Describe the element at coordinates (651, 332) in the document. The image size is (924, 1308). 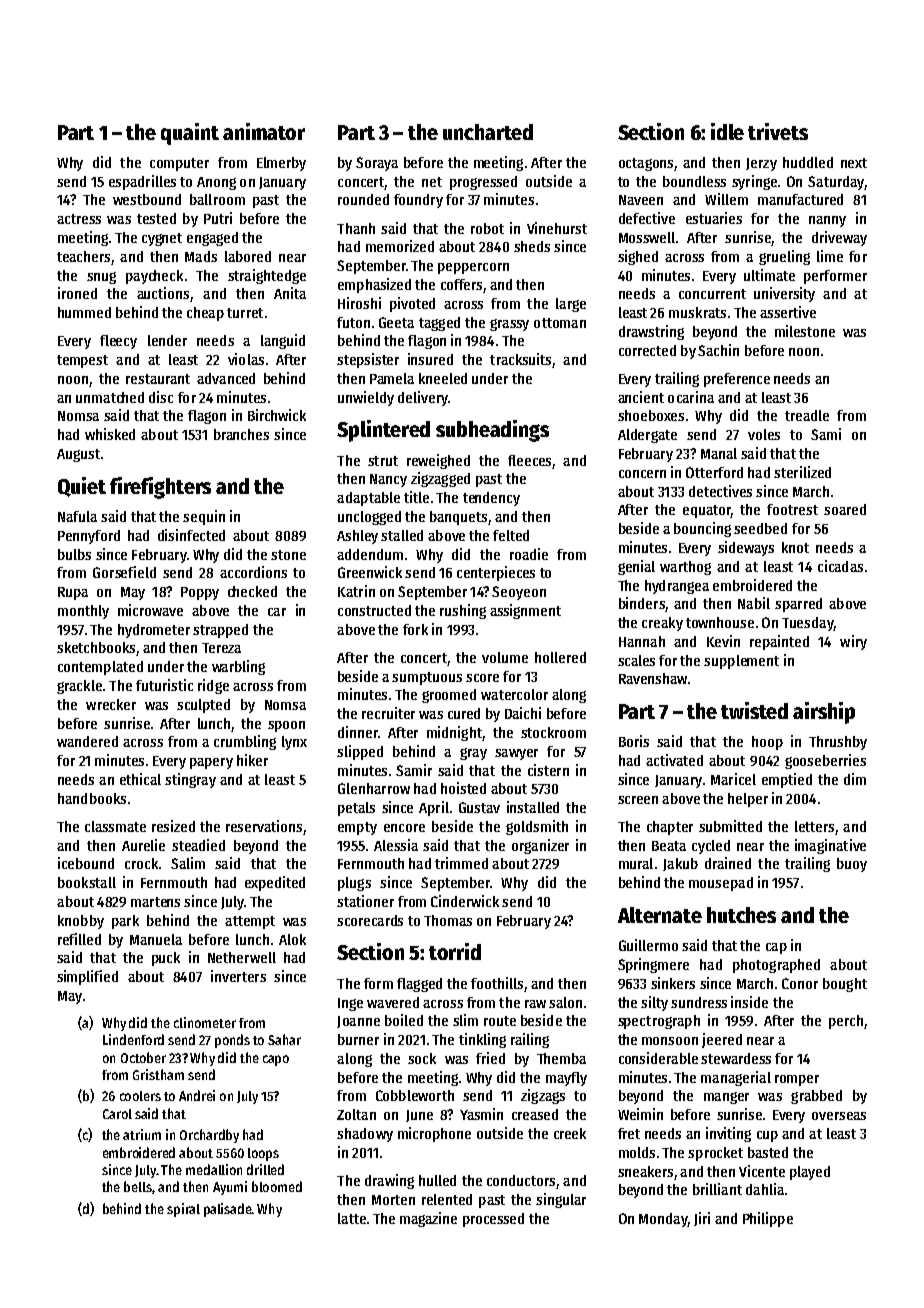
I see `drawstring` at that location.
